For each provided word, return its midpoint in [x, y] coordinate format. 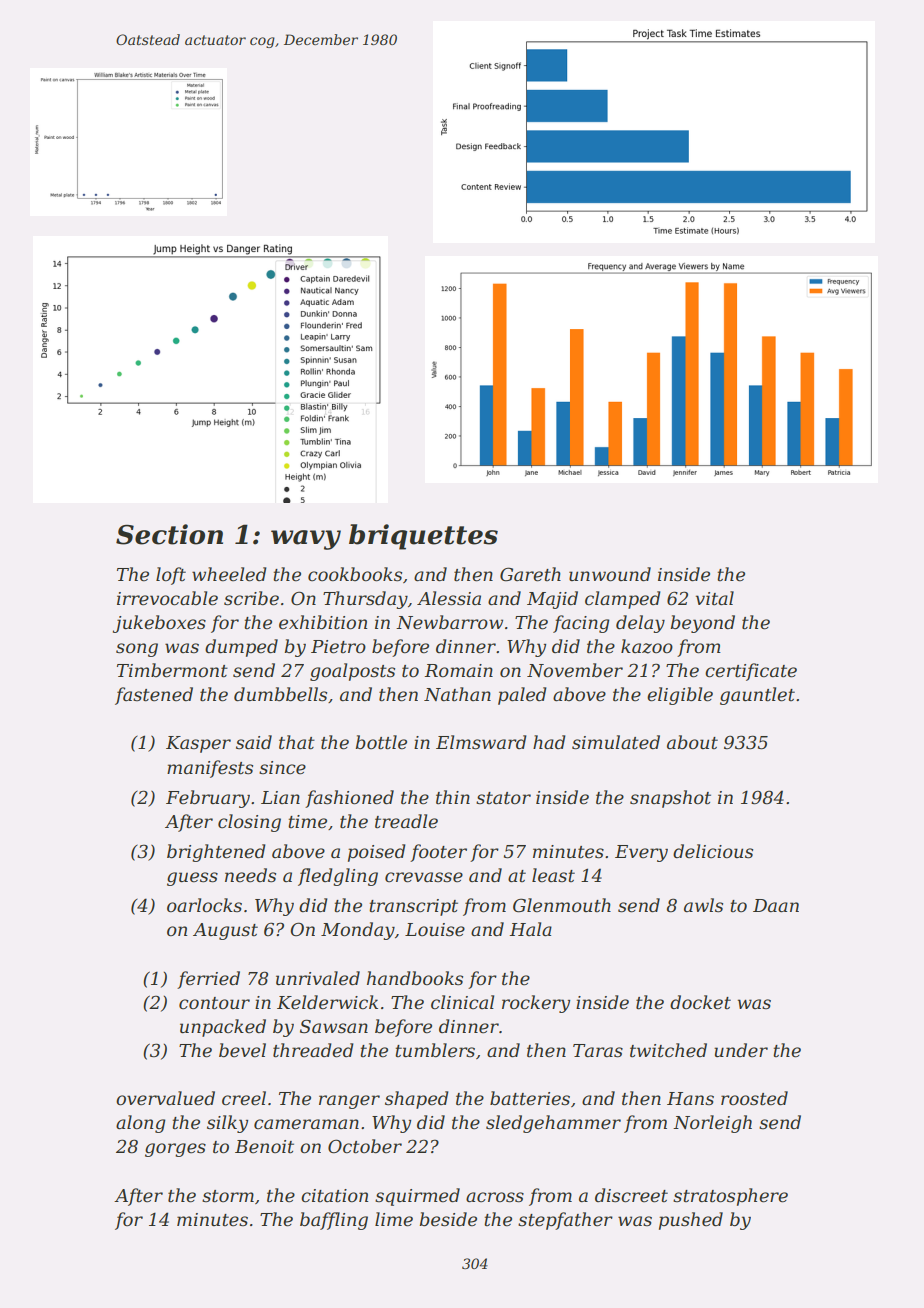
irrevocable [167, 598]
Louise [435, 930]
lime [394, 1219]
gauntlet [757, 696]
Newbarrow [449, 622]
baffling [334, 1221]
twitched [668, 1050]
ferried [208, 980]
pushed [691, 1221]
